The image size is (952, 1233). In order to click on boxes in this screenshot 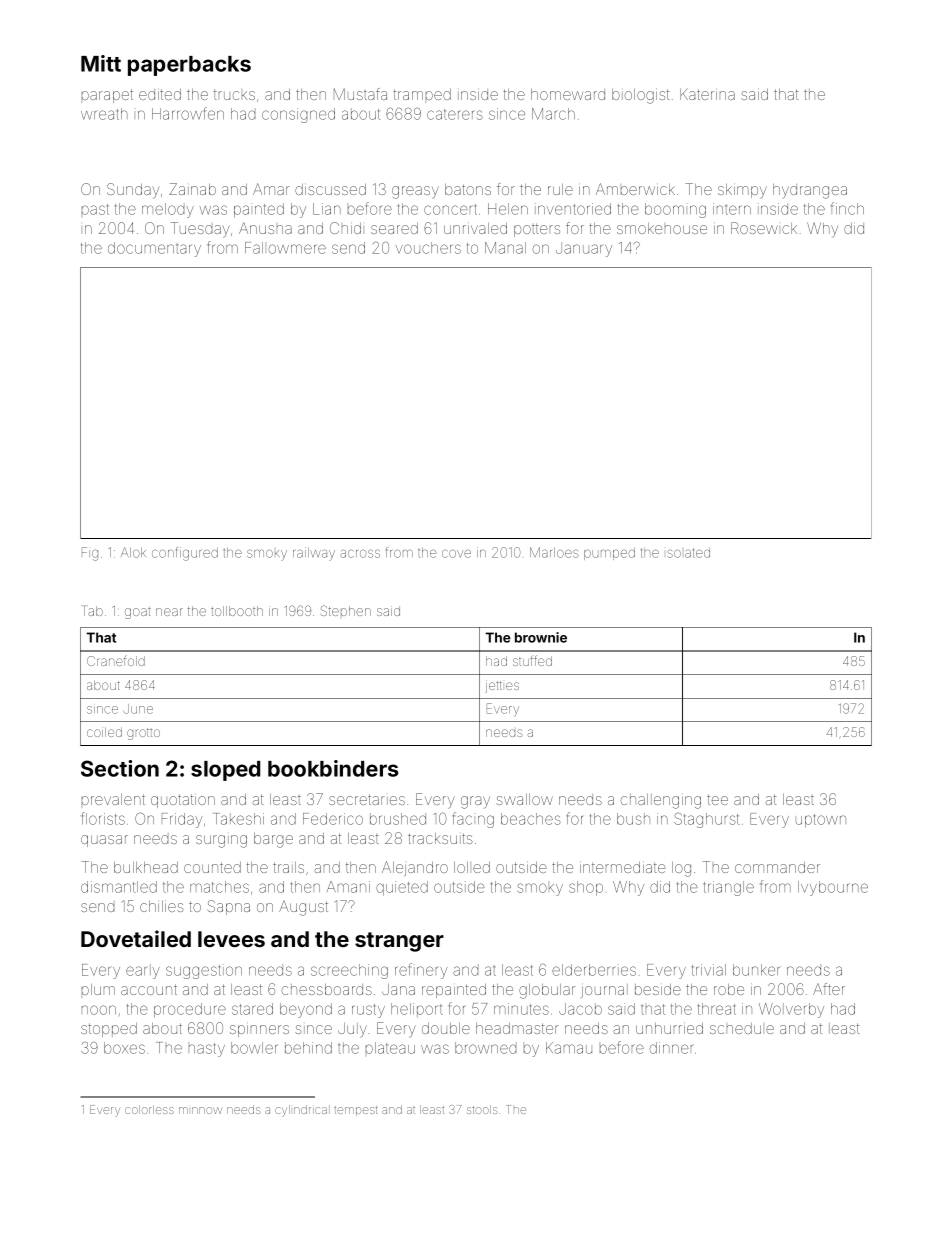, I will do `click(124, 1048)`.
